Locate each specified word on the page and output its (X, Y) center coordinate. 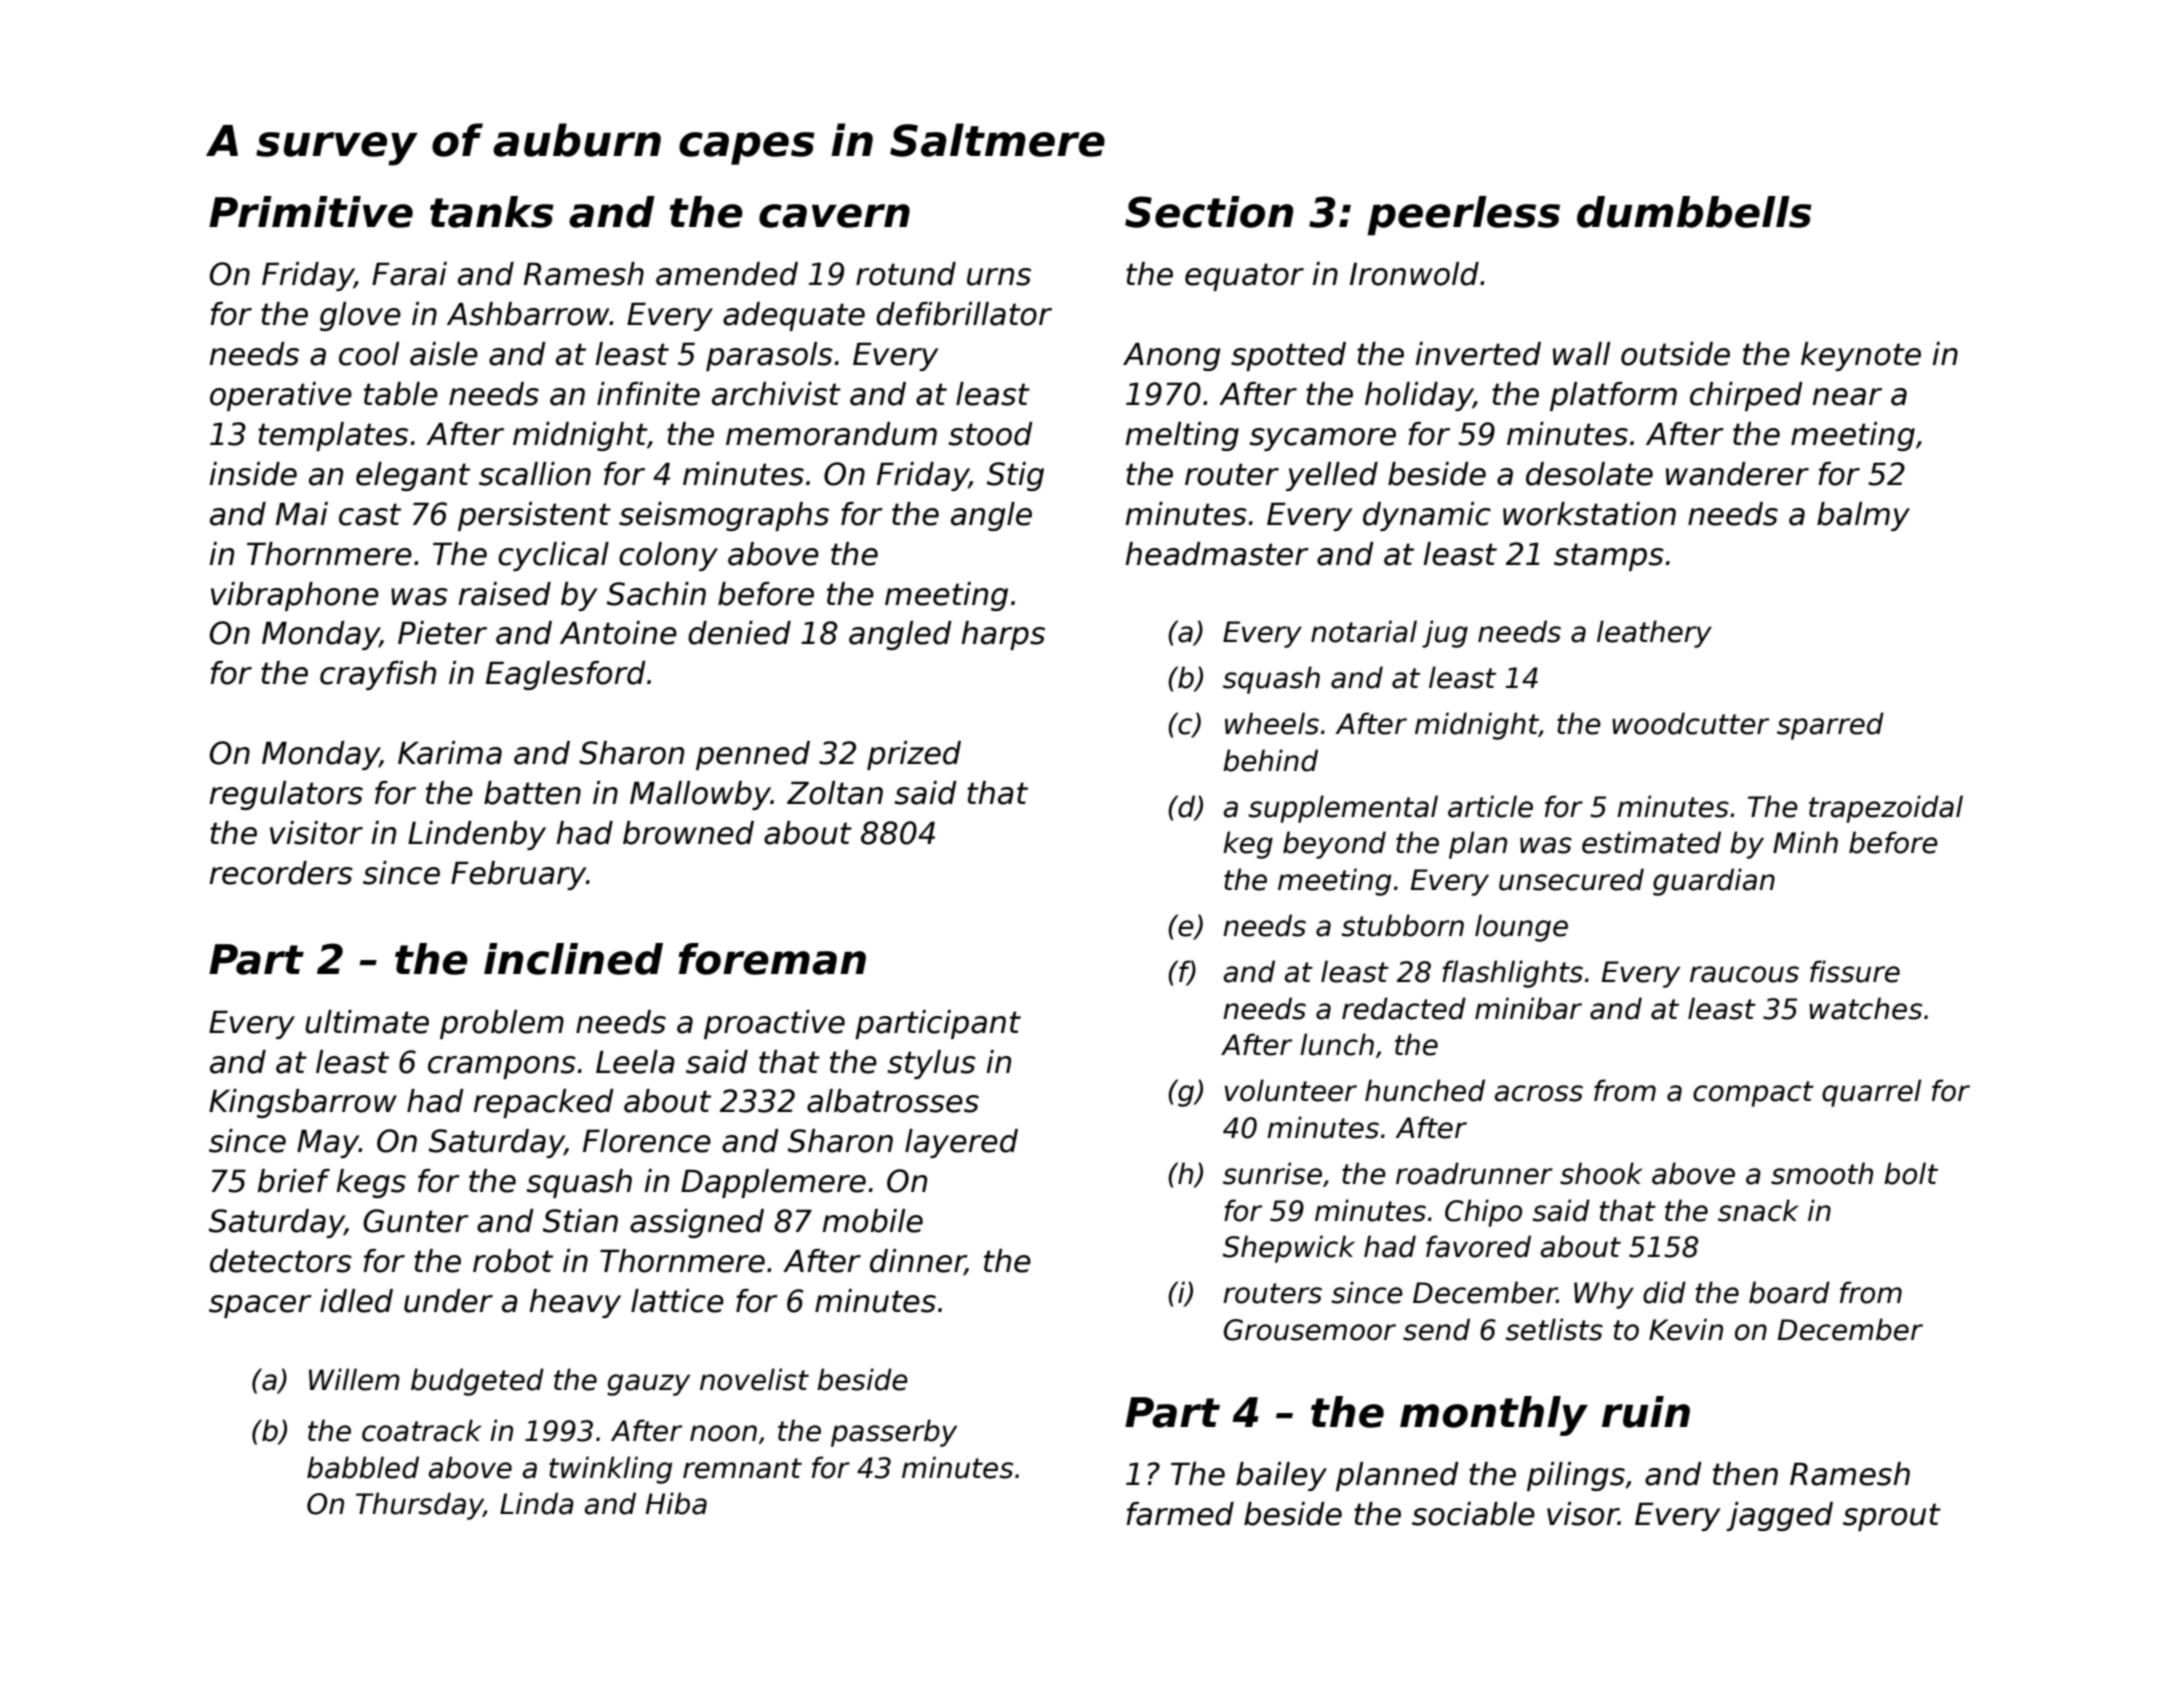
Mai (302, 514)
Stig (1015, 476)
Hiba (676, 1503)
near (1847, 397)
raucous (1744, 974)
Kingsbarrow (303, 1103)
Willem (354, 1379)
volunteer (1290, 1090)
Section (1209, 212)
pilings (1576, 1476)
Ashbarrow (528, 314)
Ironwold (1414, 274)
